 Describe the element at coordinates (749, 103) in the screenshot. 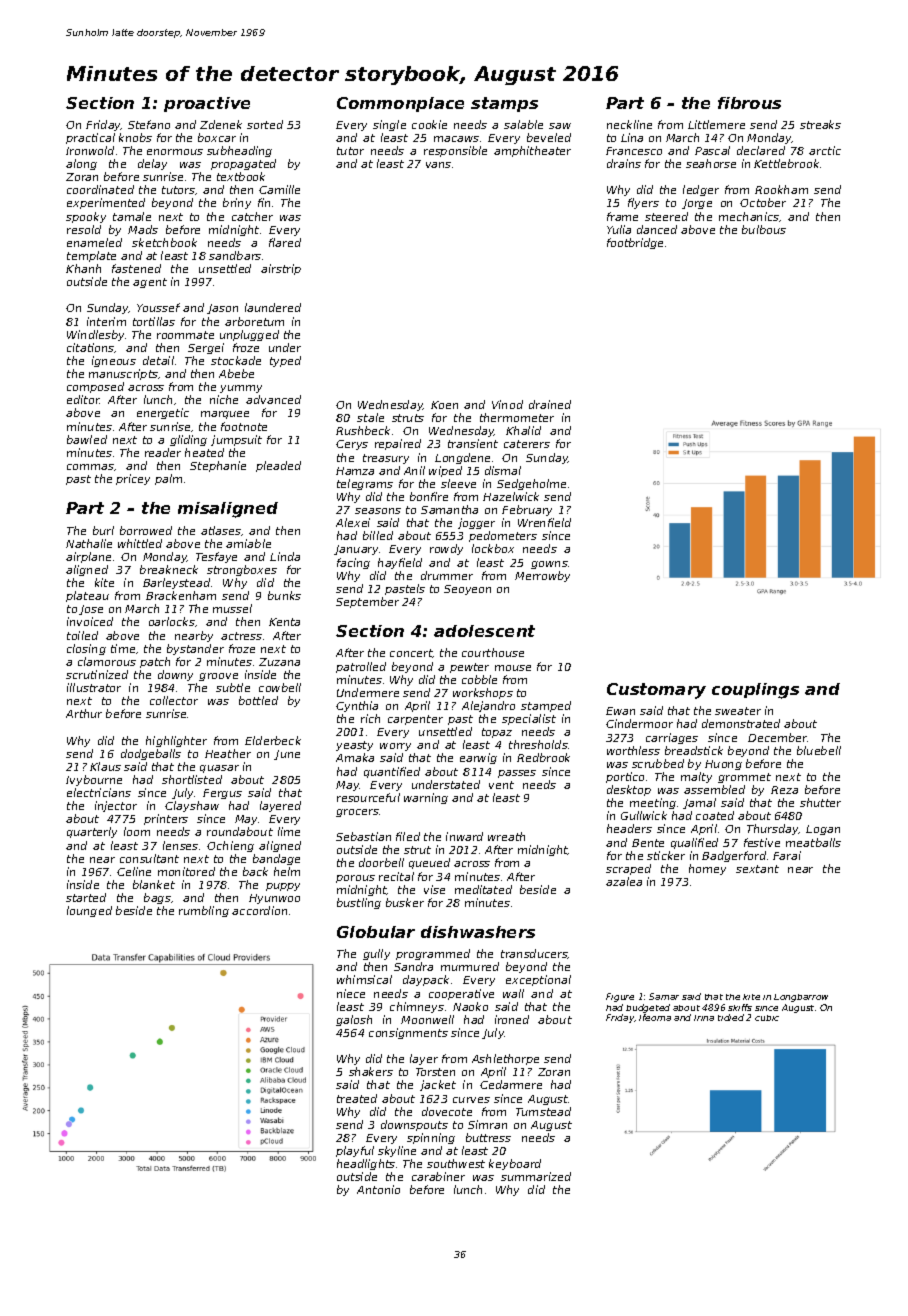

I see `fibrous` at that location.
